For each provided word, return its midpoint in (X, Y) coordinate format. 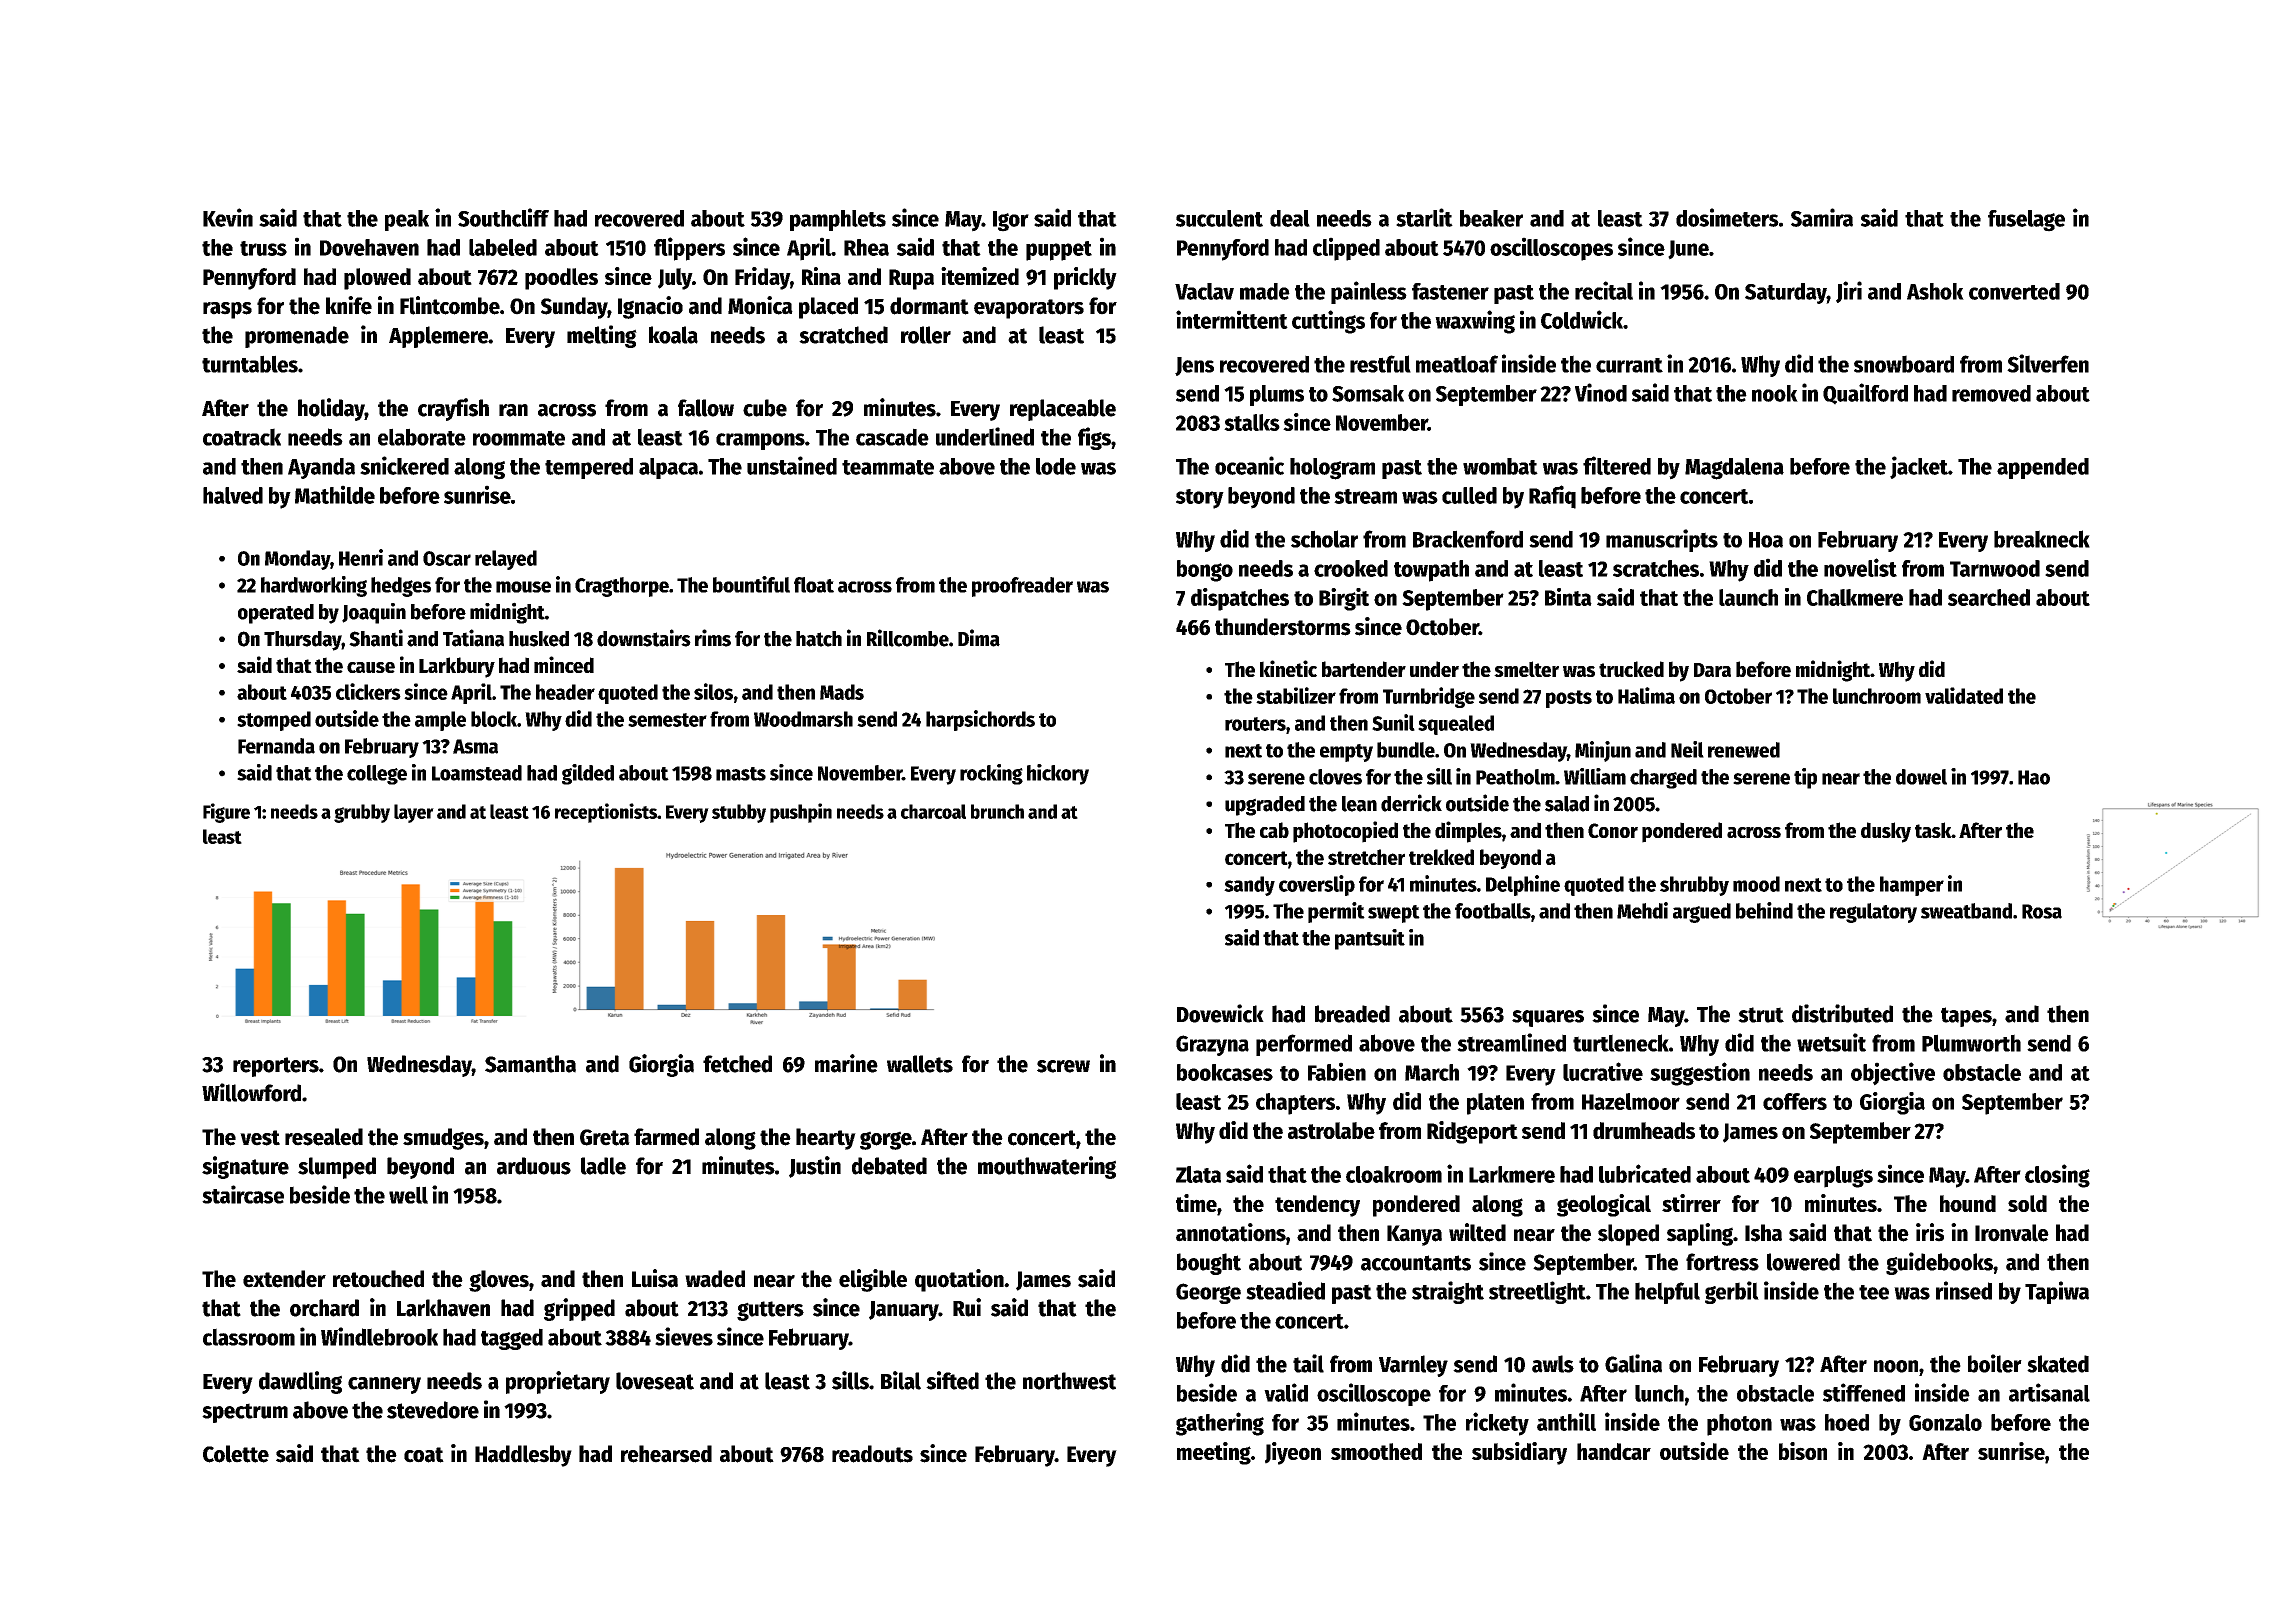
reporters (276, 1067)
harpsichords (980, 720)
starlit (1424, 217)
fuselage (2026, 221)
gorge (886, 1140)
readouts (872, 1454)
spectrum (245, 1413)
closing (2057, 1176)
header (565, 692)
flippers (689, 249)
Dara (1712, 670)
